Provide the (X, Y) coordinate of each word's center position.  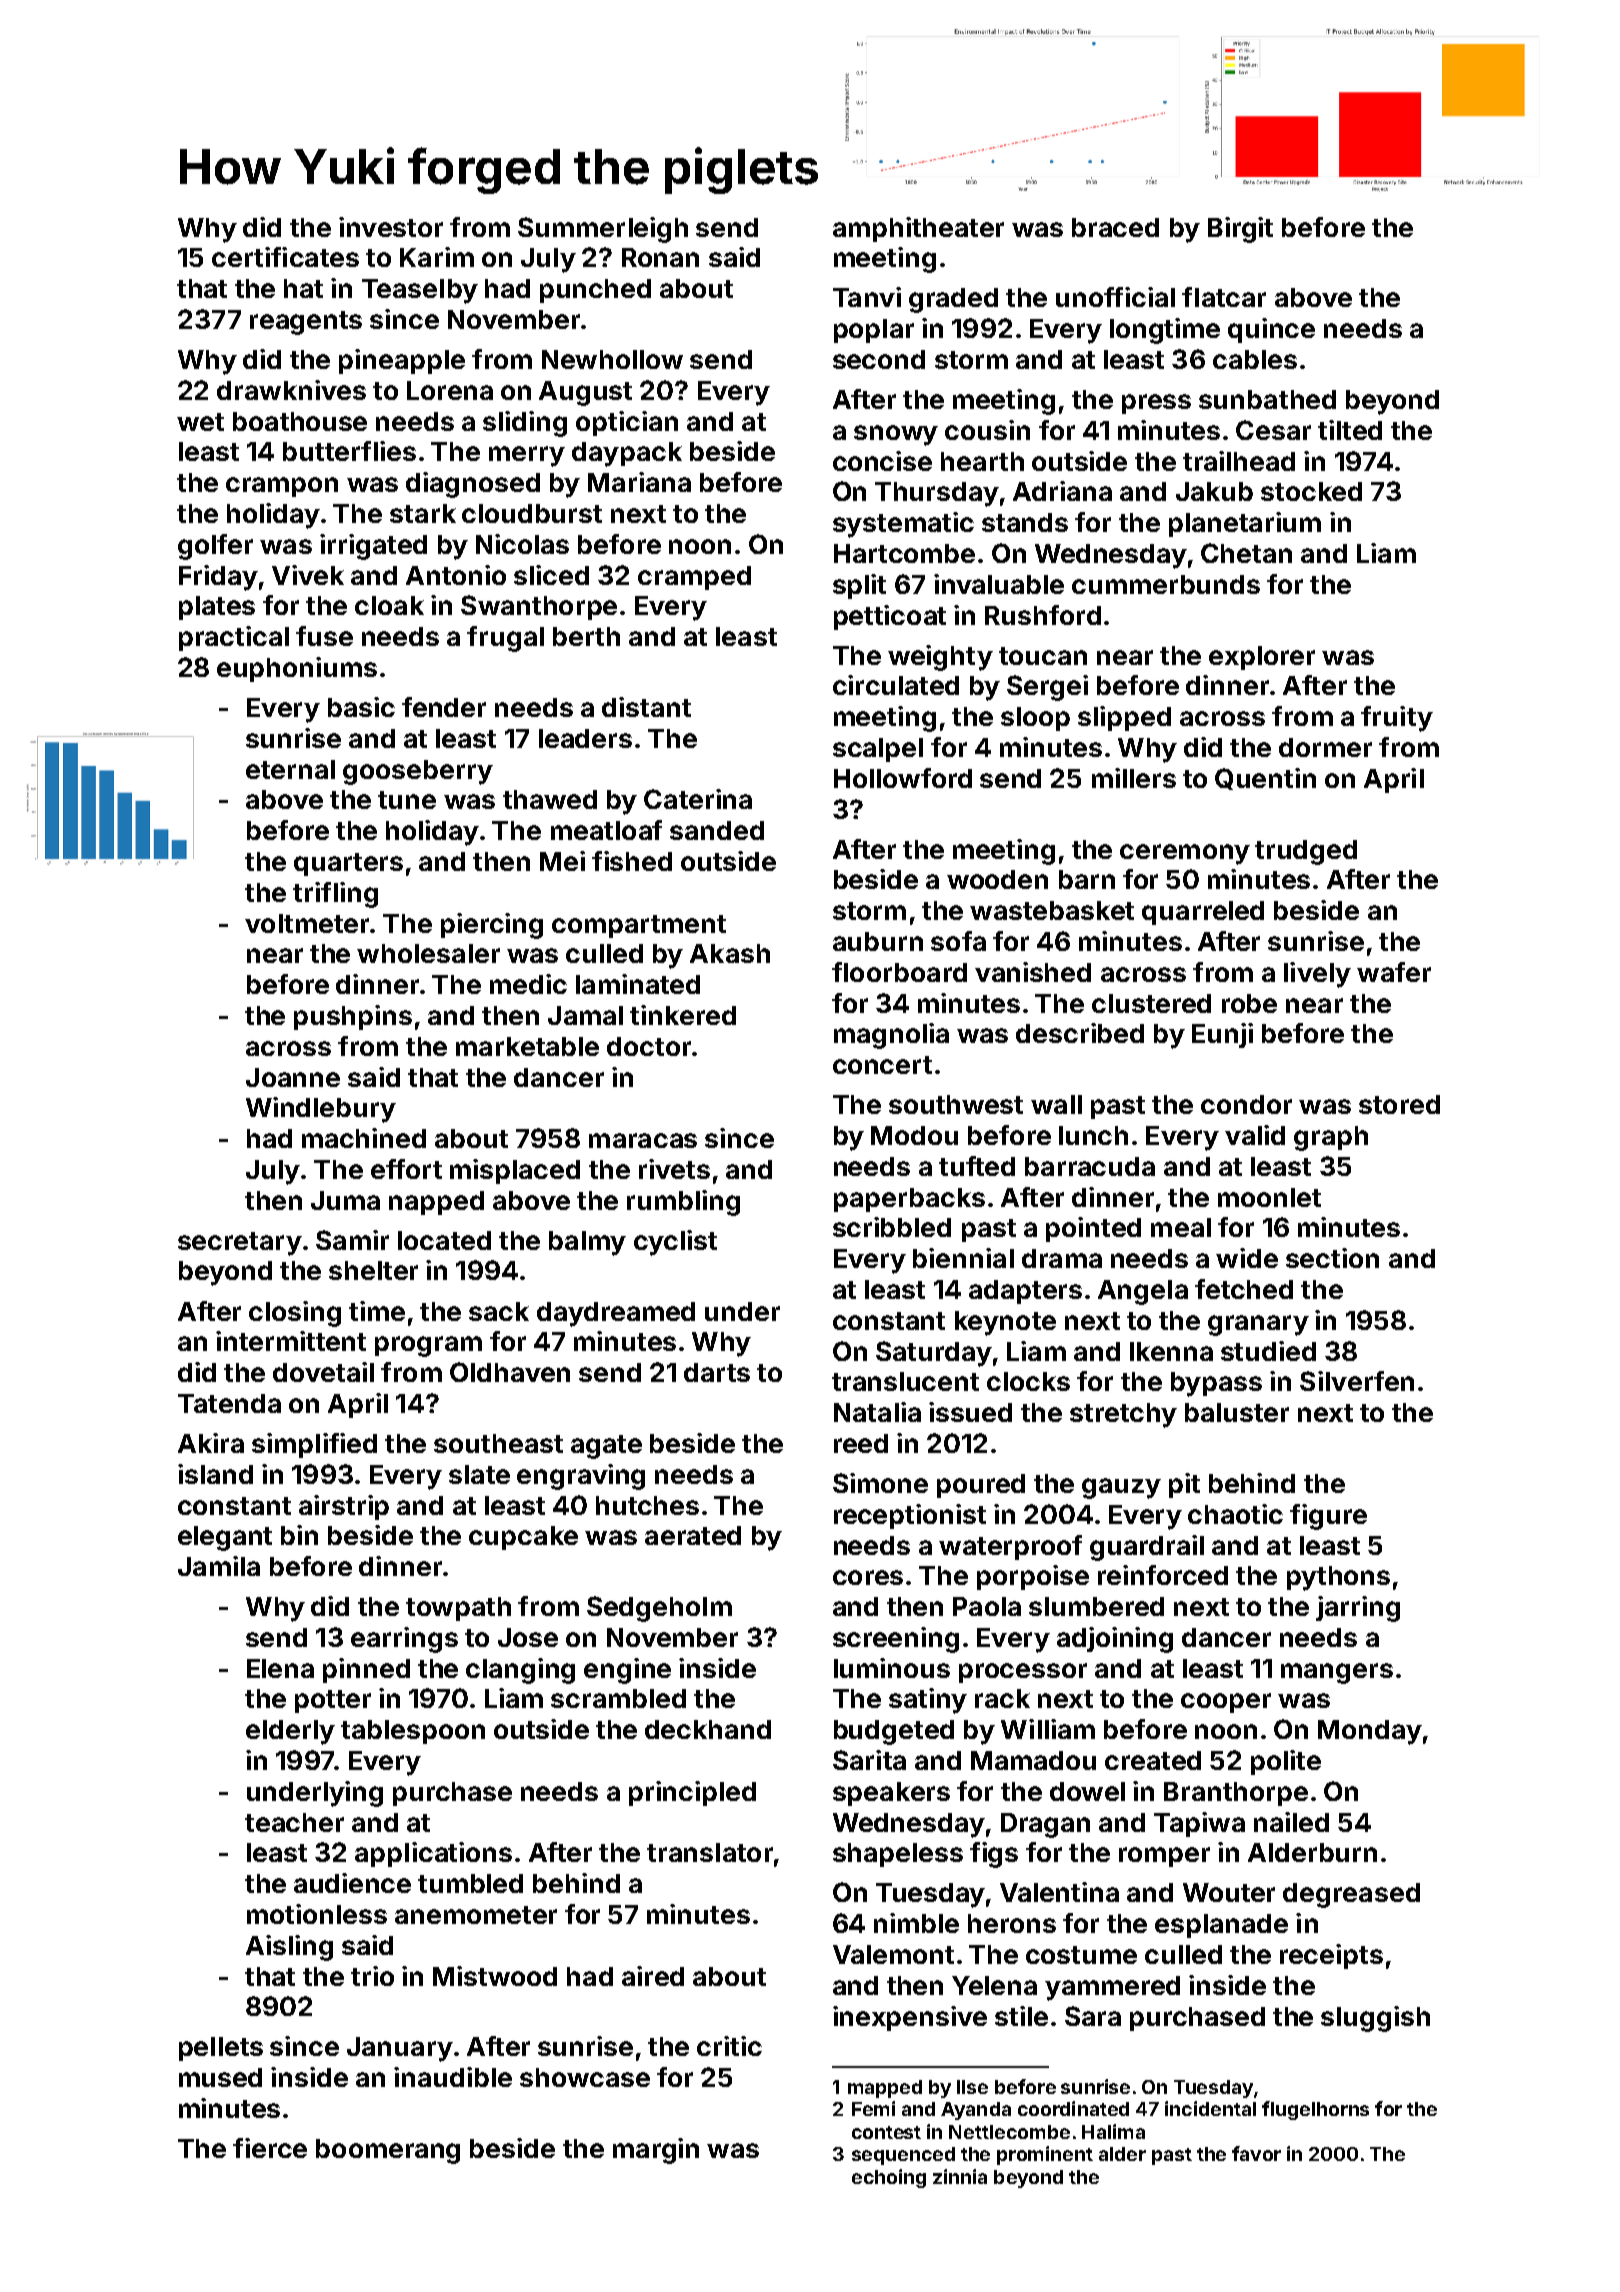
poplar (874, 331)
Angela (1143, 1292)
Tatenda (229, 1403)
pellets (221, 2049)
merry (527, 456)
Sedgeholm (659, 1609)
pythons (1338, 1578)
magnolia (891, 1036)
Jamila (219, 1566)
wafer (1394, 972)
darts (717, 1372)
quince (1271, 330)
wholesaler (428, 953)
